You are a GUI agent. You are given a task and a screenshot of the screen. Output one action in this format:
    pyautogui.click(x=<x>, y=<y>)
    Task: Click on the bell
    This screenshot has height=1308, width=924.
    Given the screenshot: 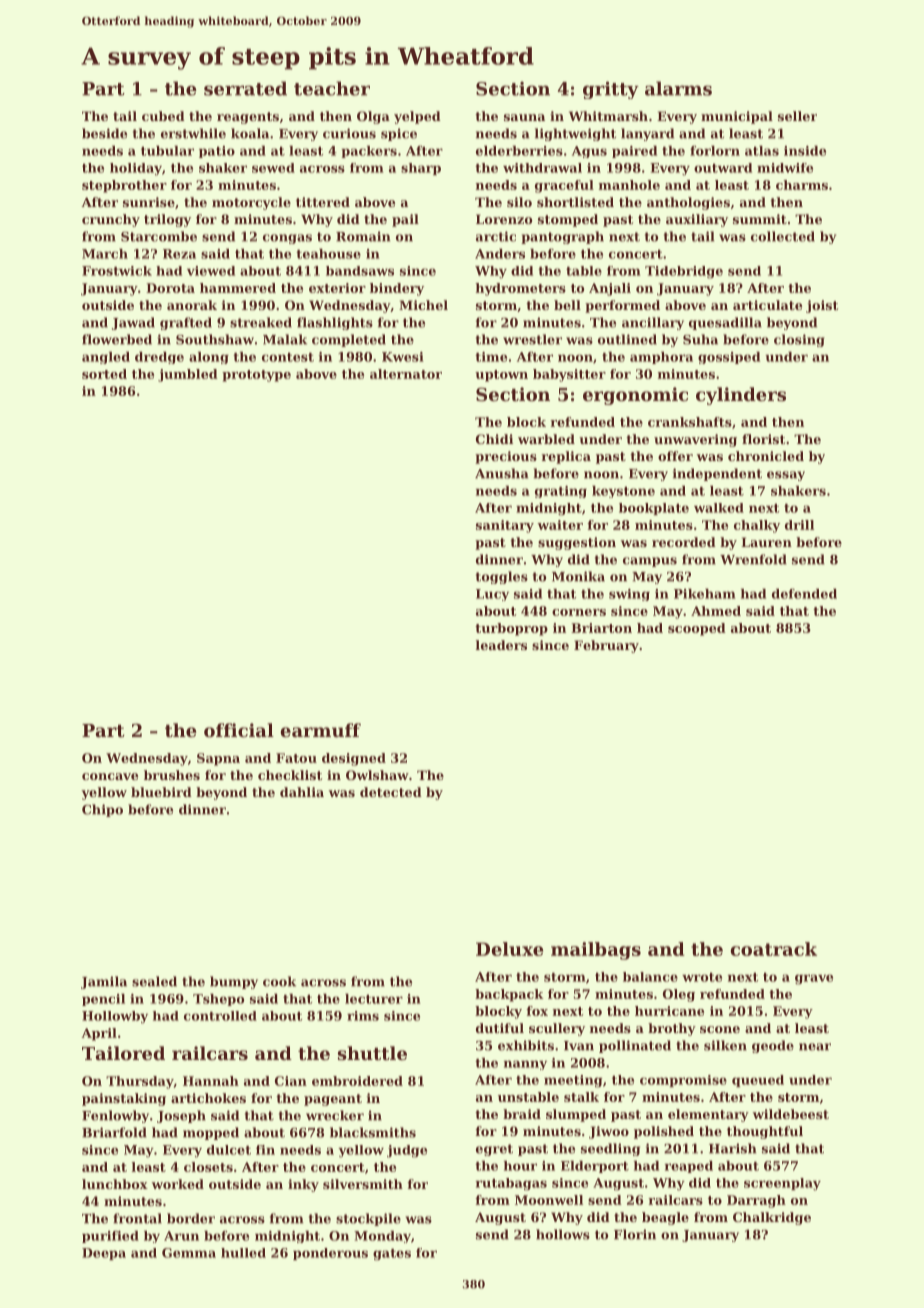 What is the action you would take?
    pyautogui.click(x=567, y=305)
